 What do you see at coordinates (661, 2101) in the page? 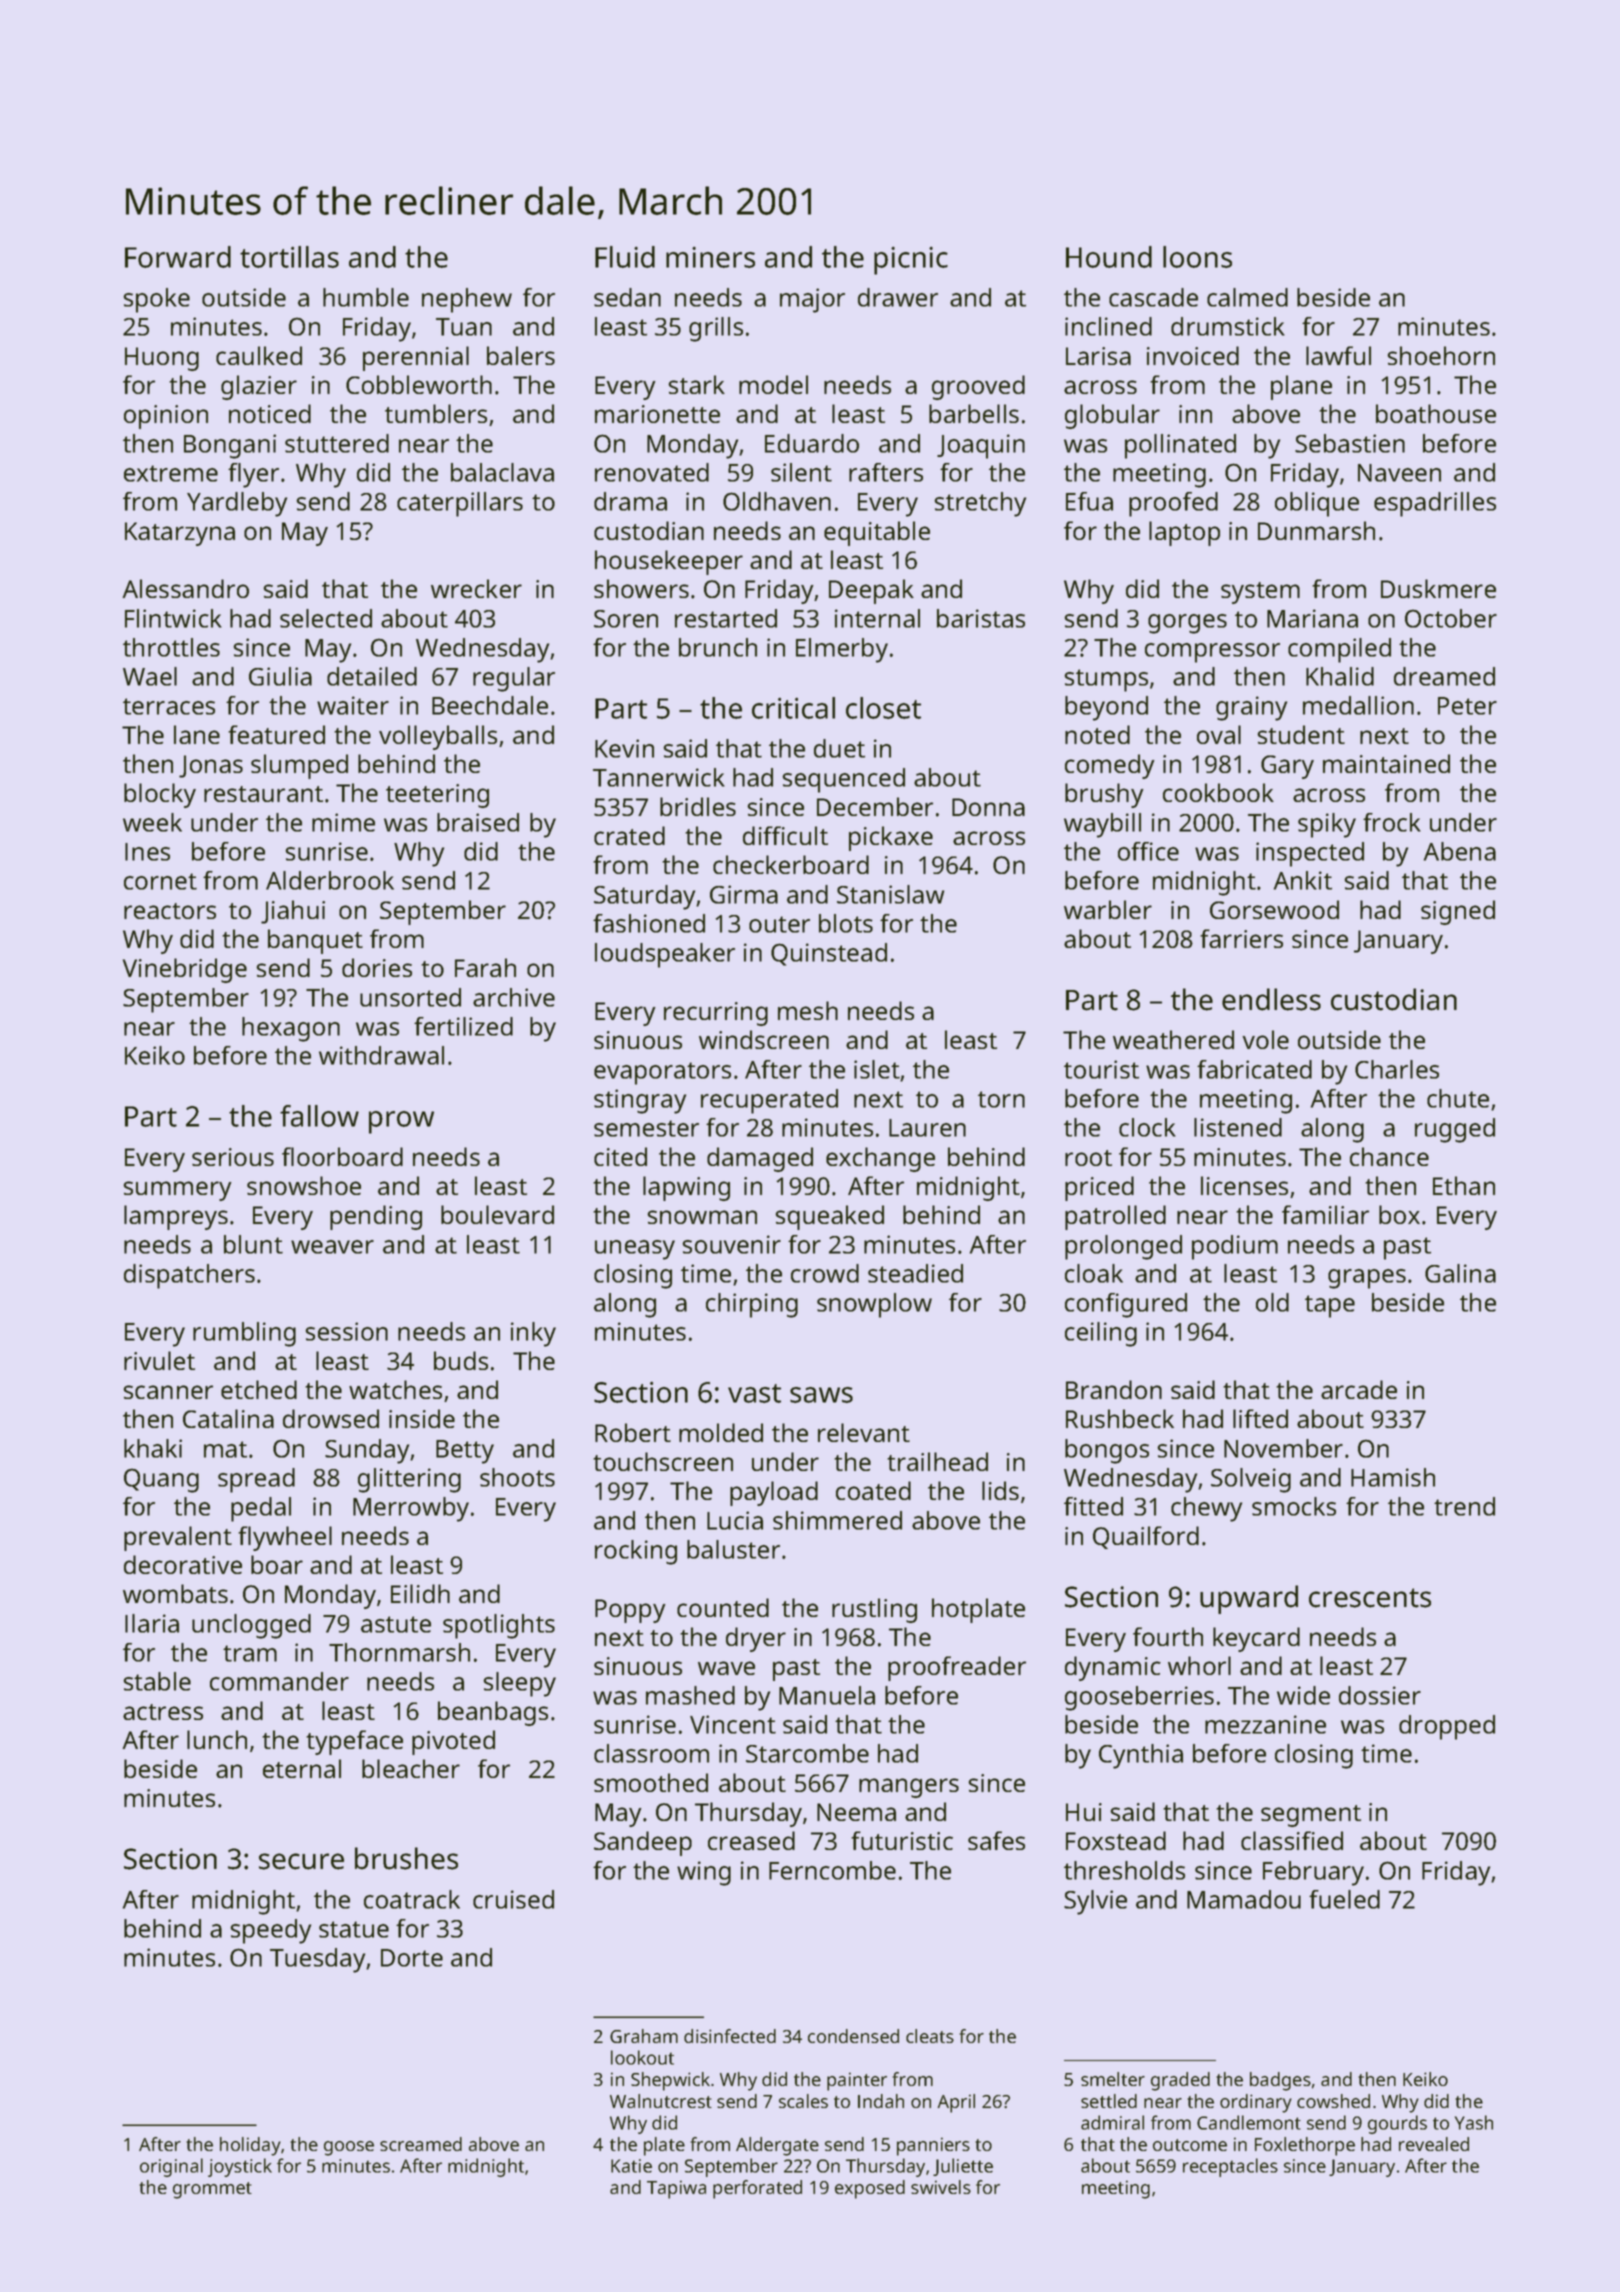
I see `Walnutcrest` at bounding box center [661, 2101].
